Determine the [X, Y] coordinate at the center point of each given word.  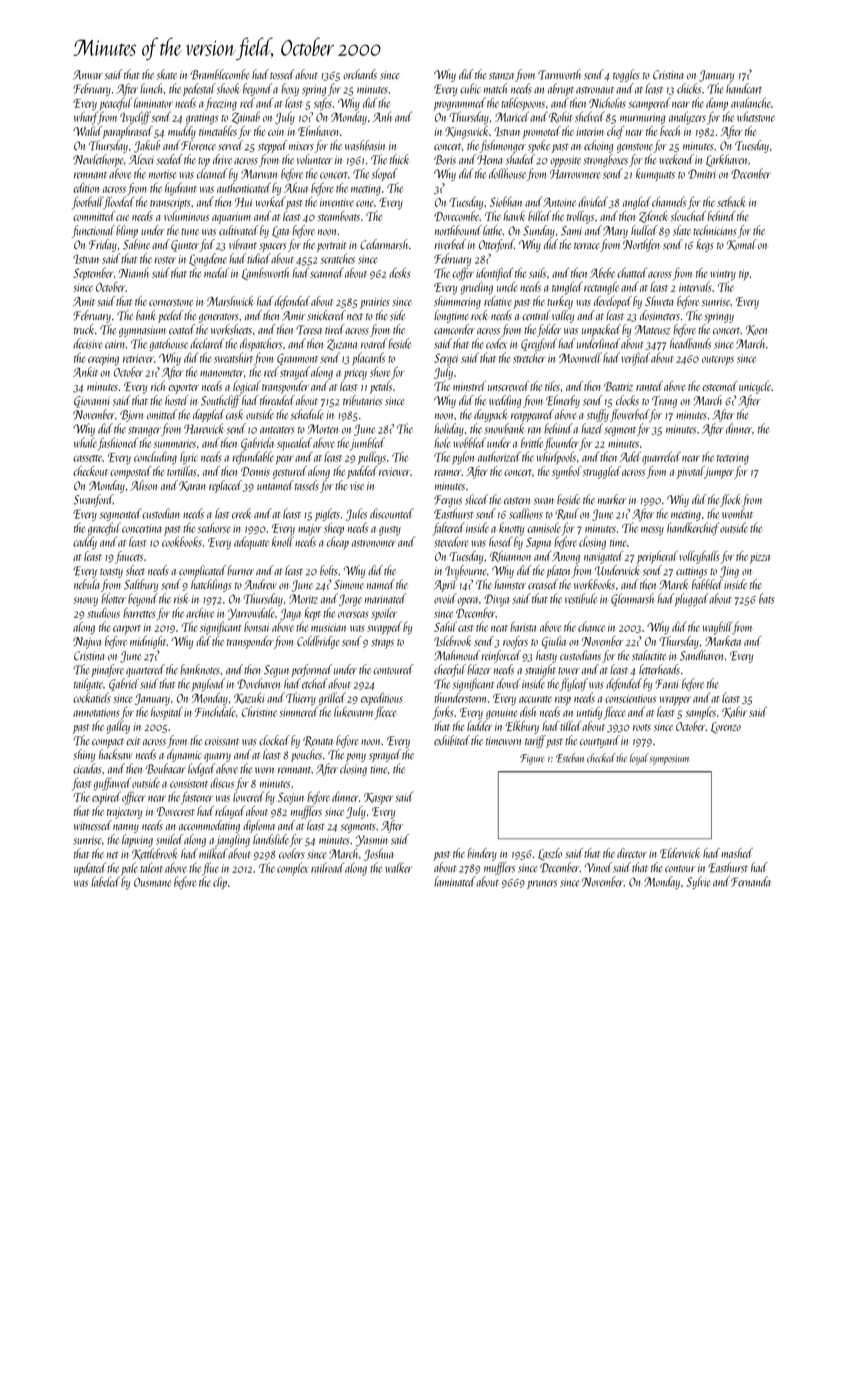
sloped [385, 174]
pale [129, 869]
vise [357, 486]
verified [635, 359]
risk [181, 598]
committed [94, 216]
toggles [626, 75]
